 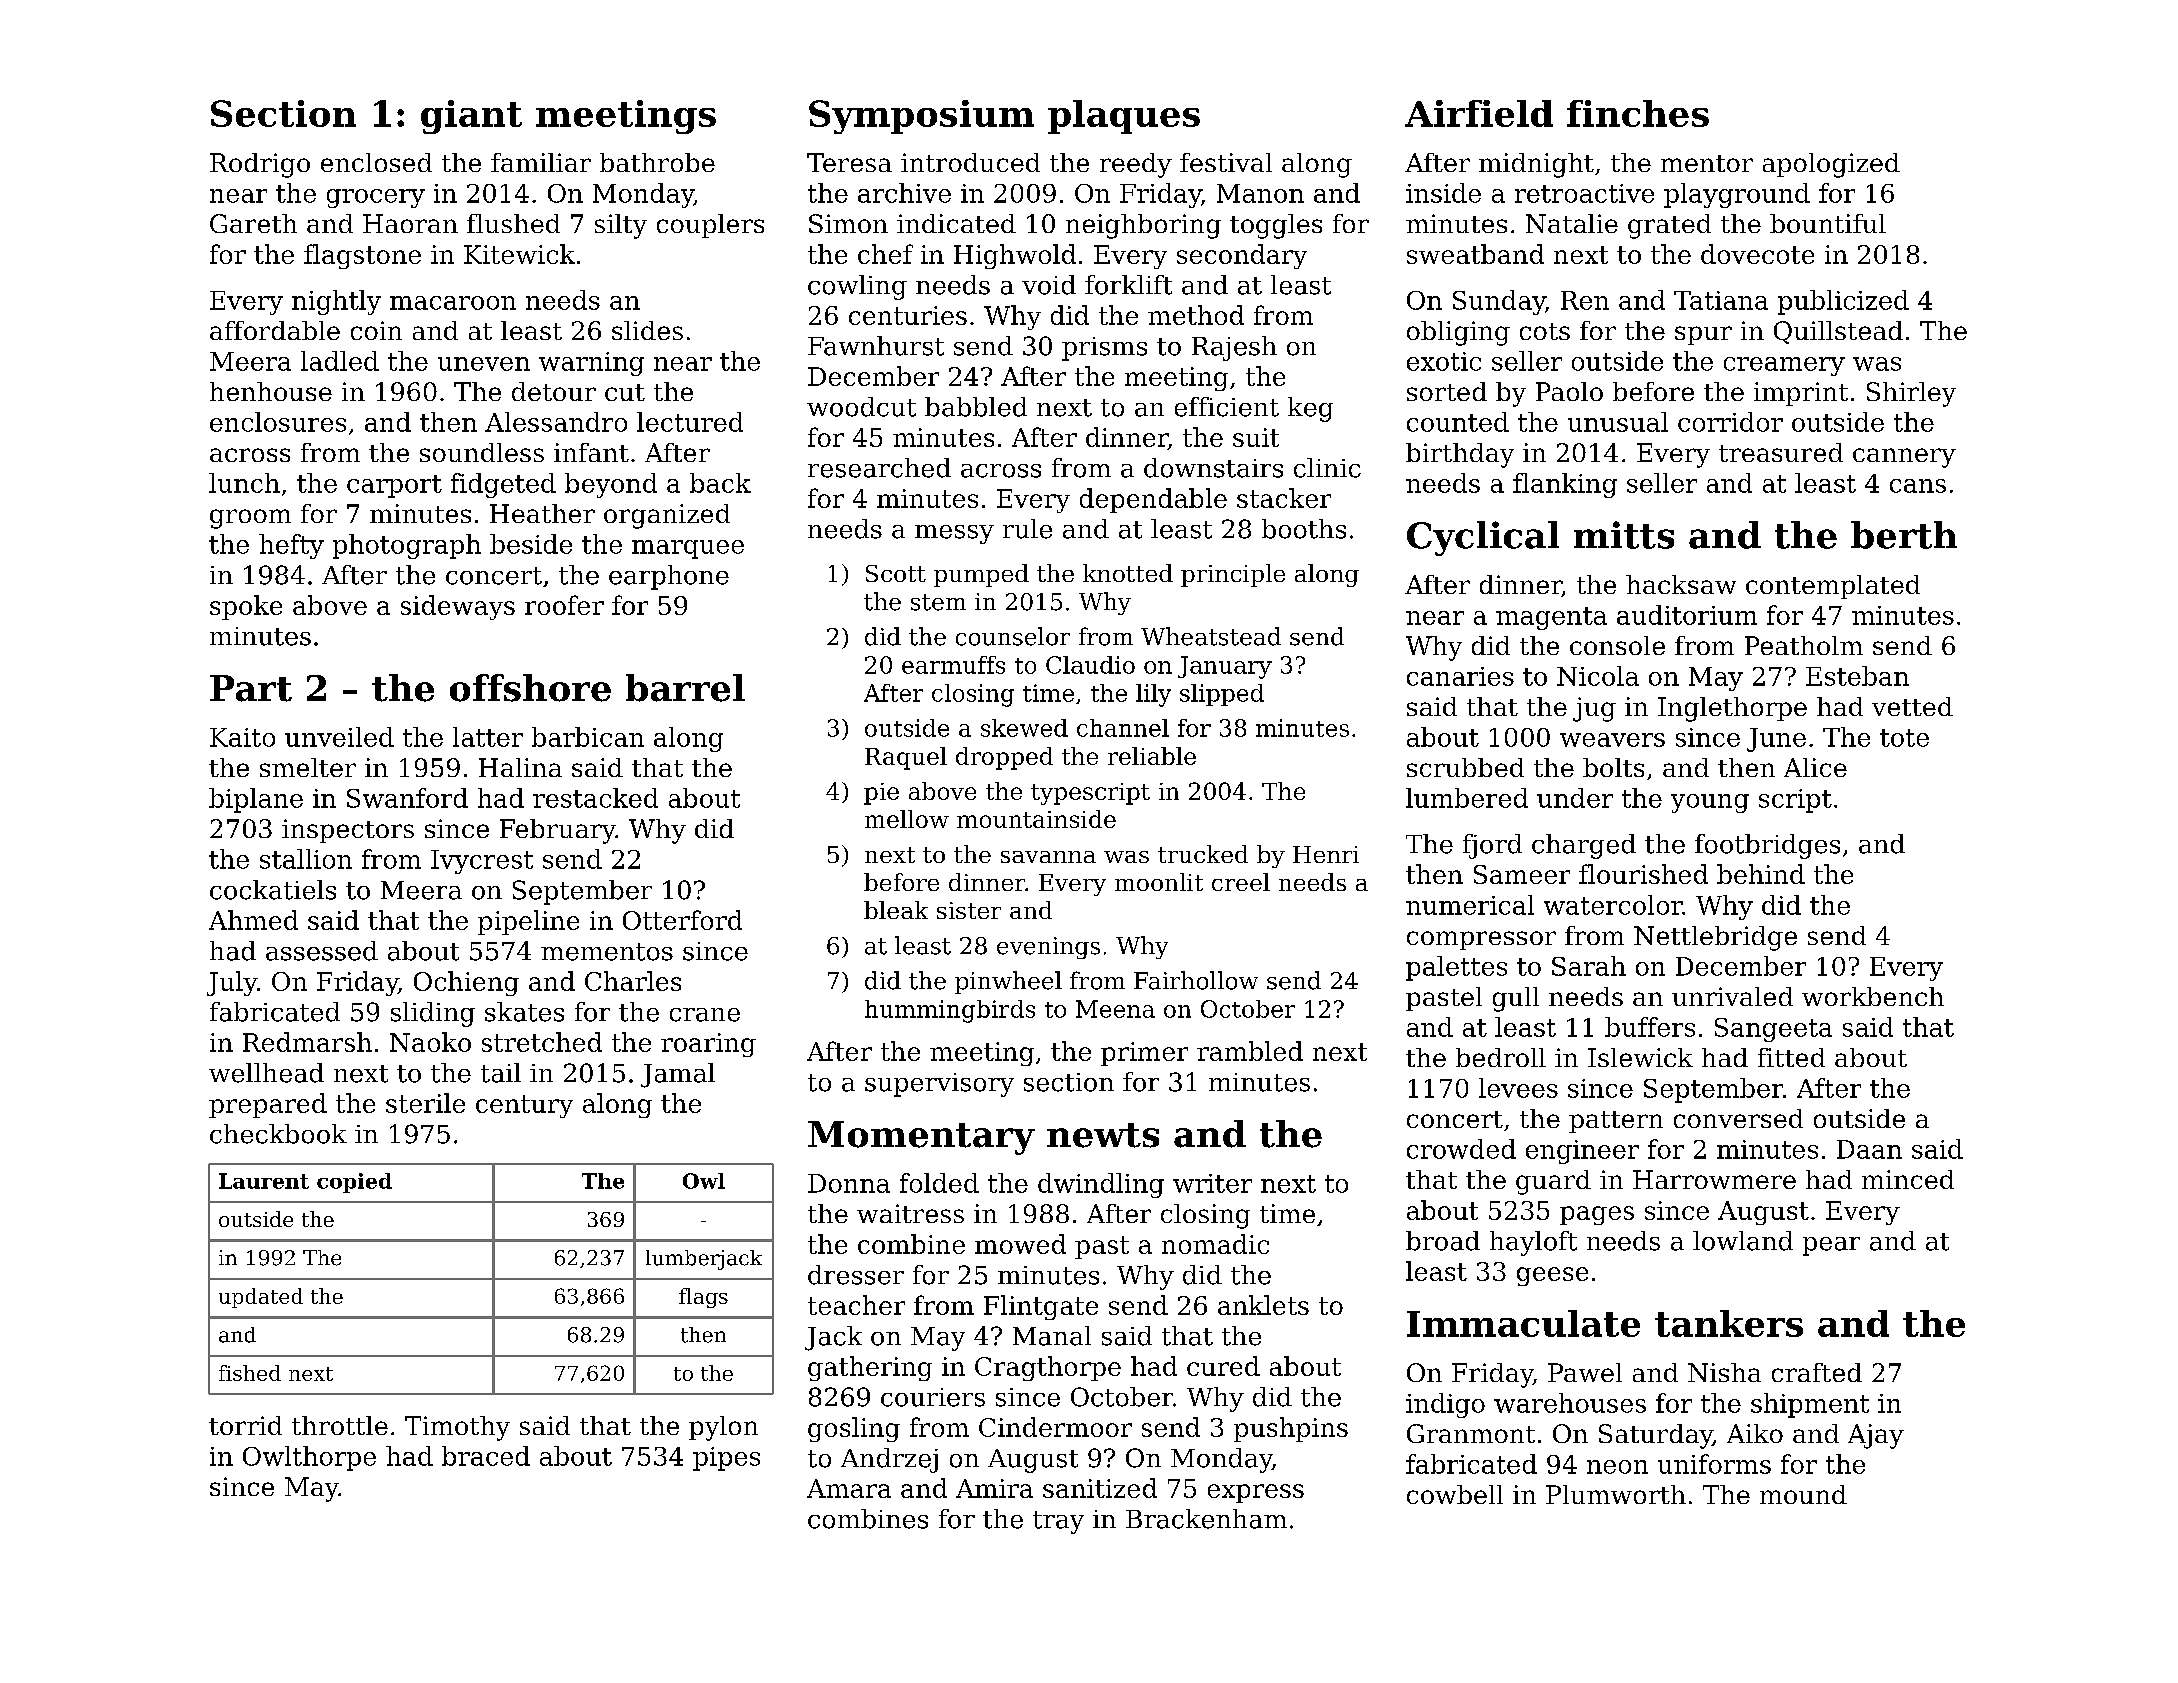 I want to click on flanking, so click(x=1565, y=485).
